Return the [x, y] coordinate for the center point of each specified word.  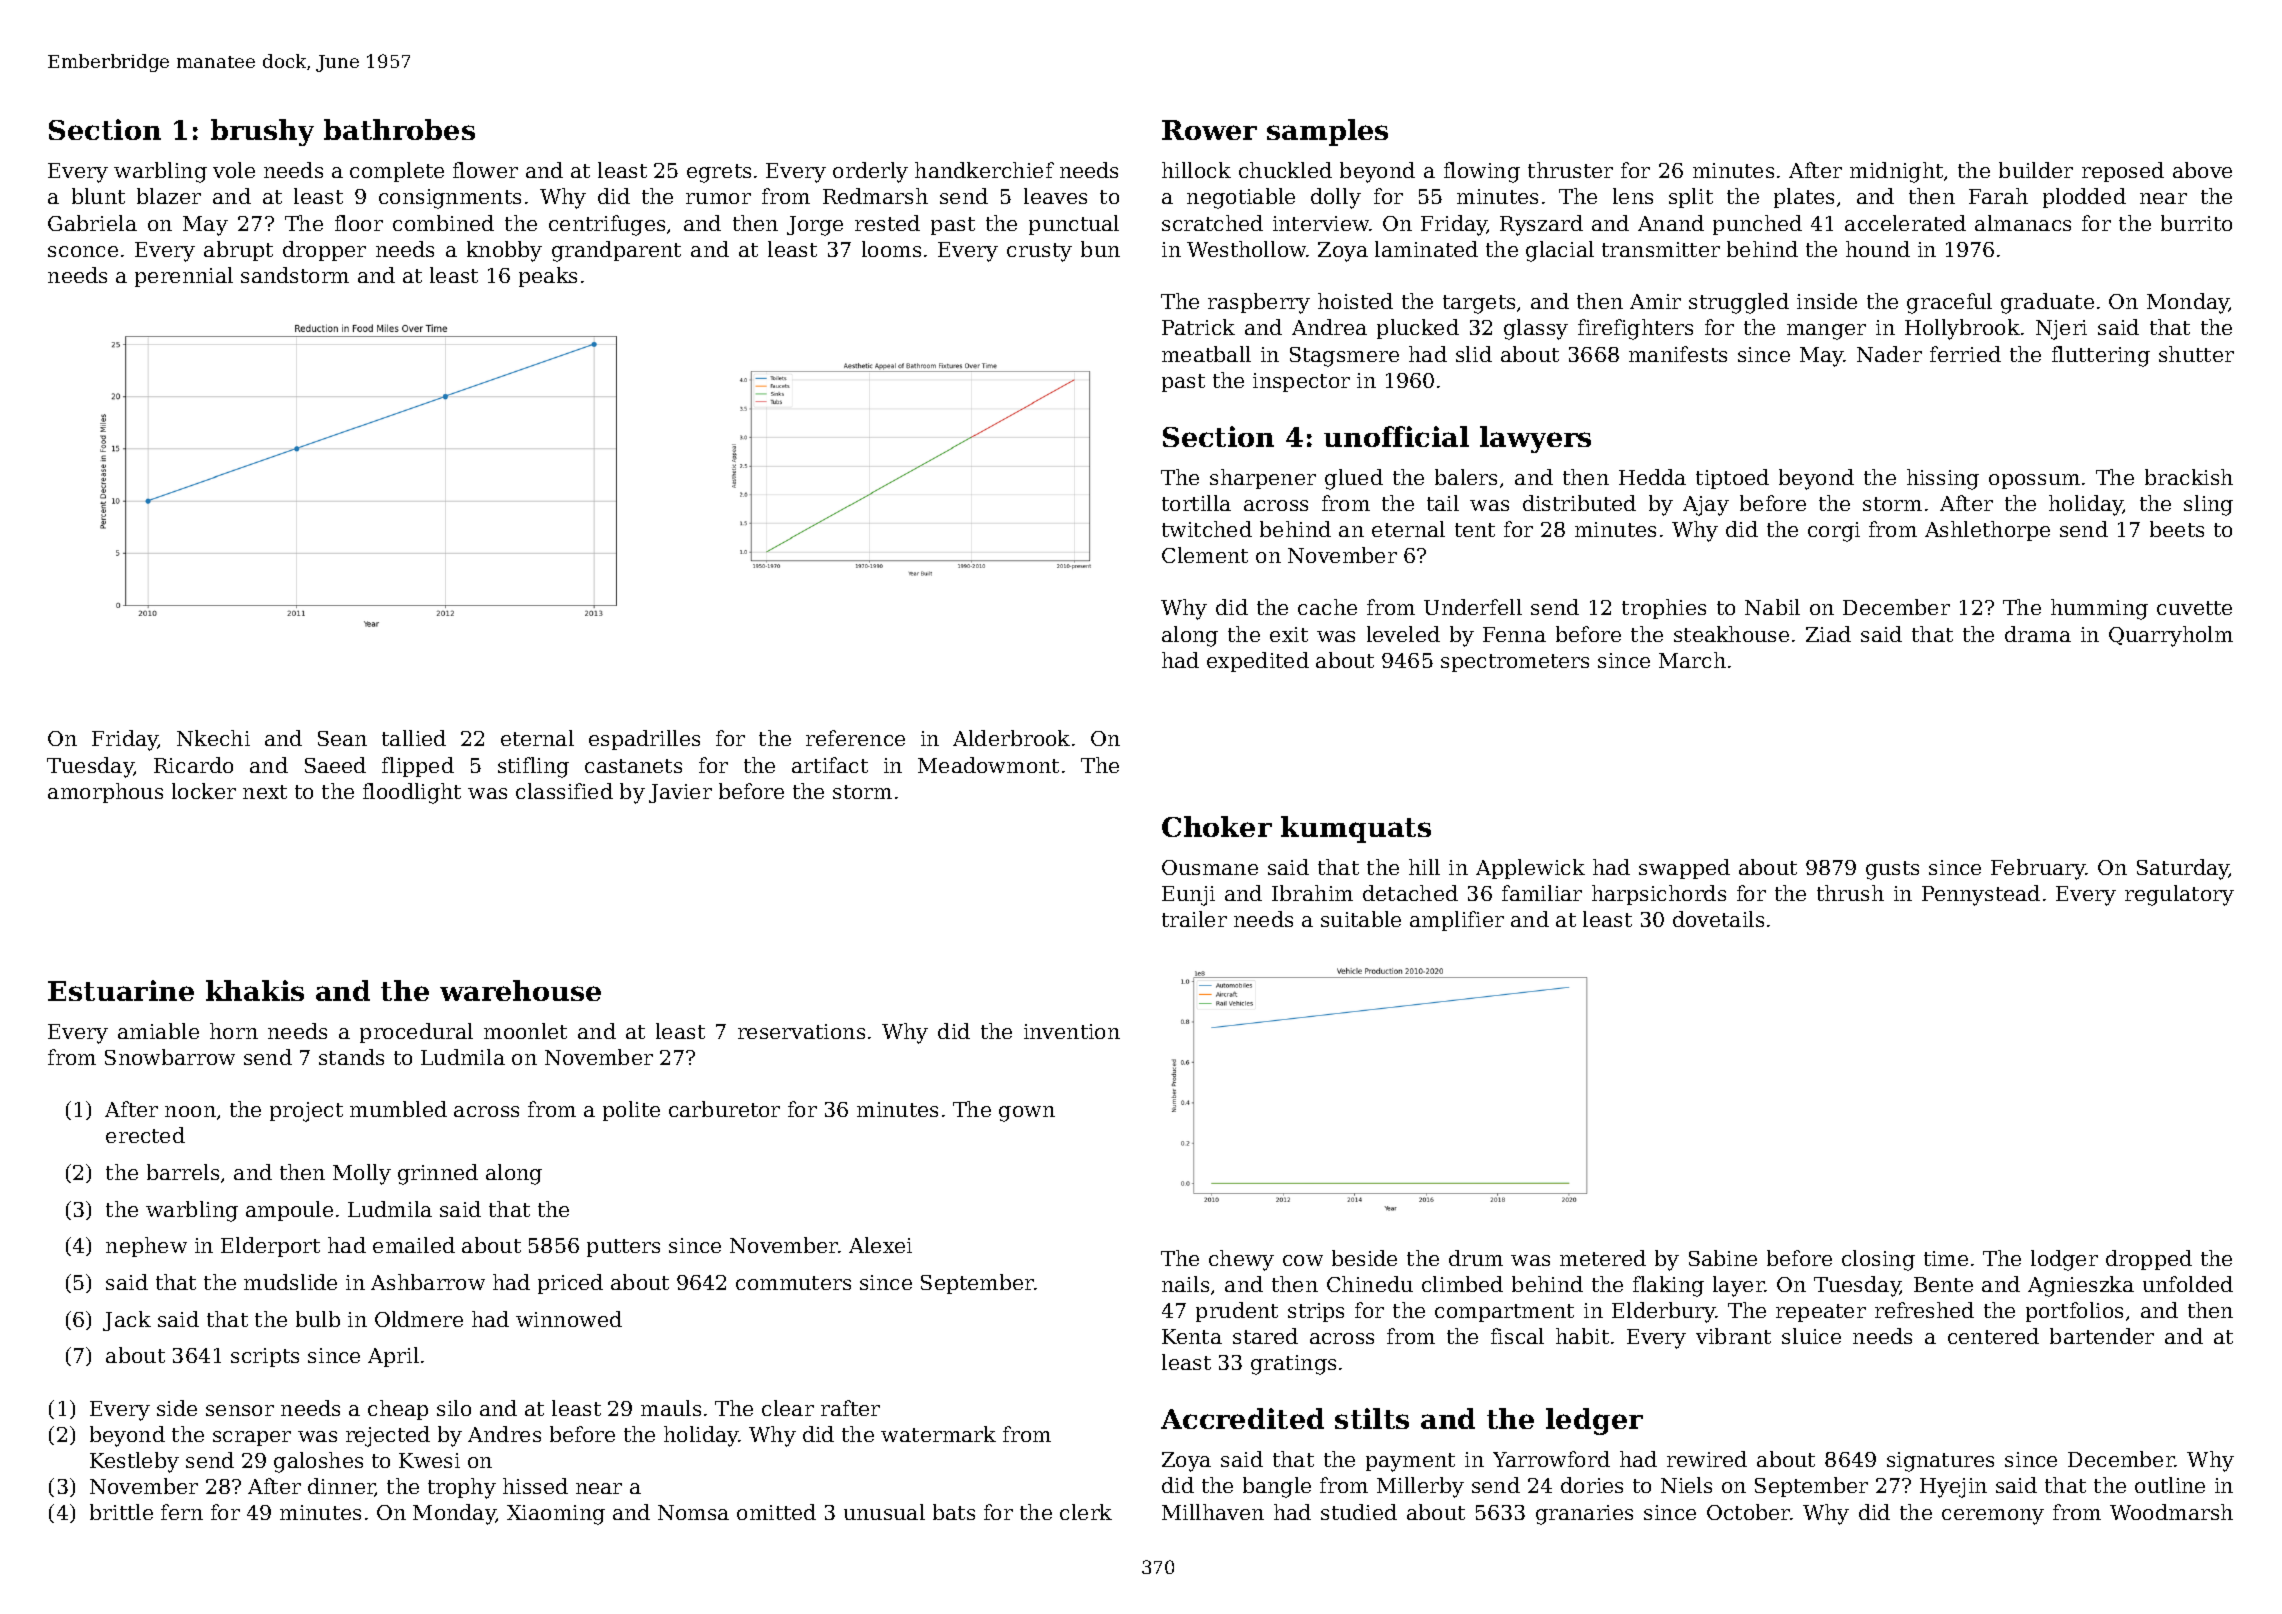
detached [1410, 893]
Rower [1209, 130]
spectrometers [1515, 663]
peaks [548, 277]
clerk [1086, 1512]
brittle [121, 1512]
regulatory [2179, 895]
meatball [1206, 354]
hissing [1943, 479]
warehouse [520, 990]
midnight [1896, 172]
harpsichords [1659, 895]
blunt [98, 196]
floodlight [412, 793]
